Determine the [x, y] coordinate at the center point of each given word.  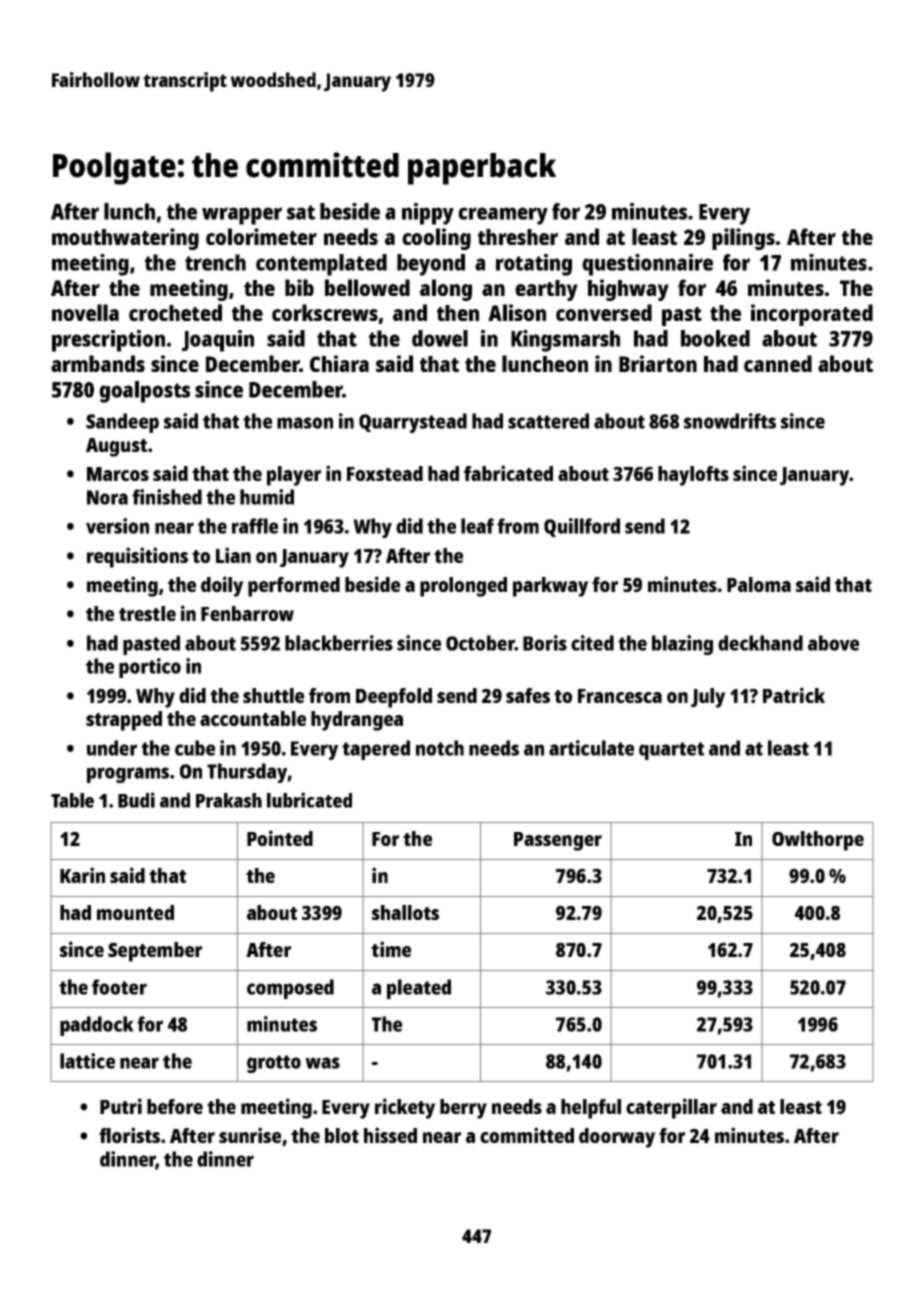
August [116, 447]
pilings [743, 239]
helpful [591, 1109]
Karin [82, 875]
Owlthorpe [818, 841]
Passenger [558, 841]
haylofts [693, 476]
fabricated [508, 473]
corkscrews [325, 312]
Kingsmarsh [565, 341]
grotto [274, 1064]
